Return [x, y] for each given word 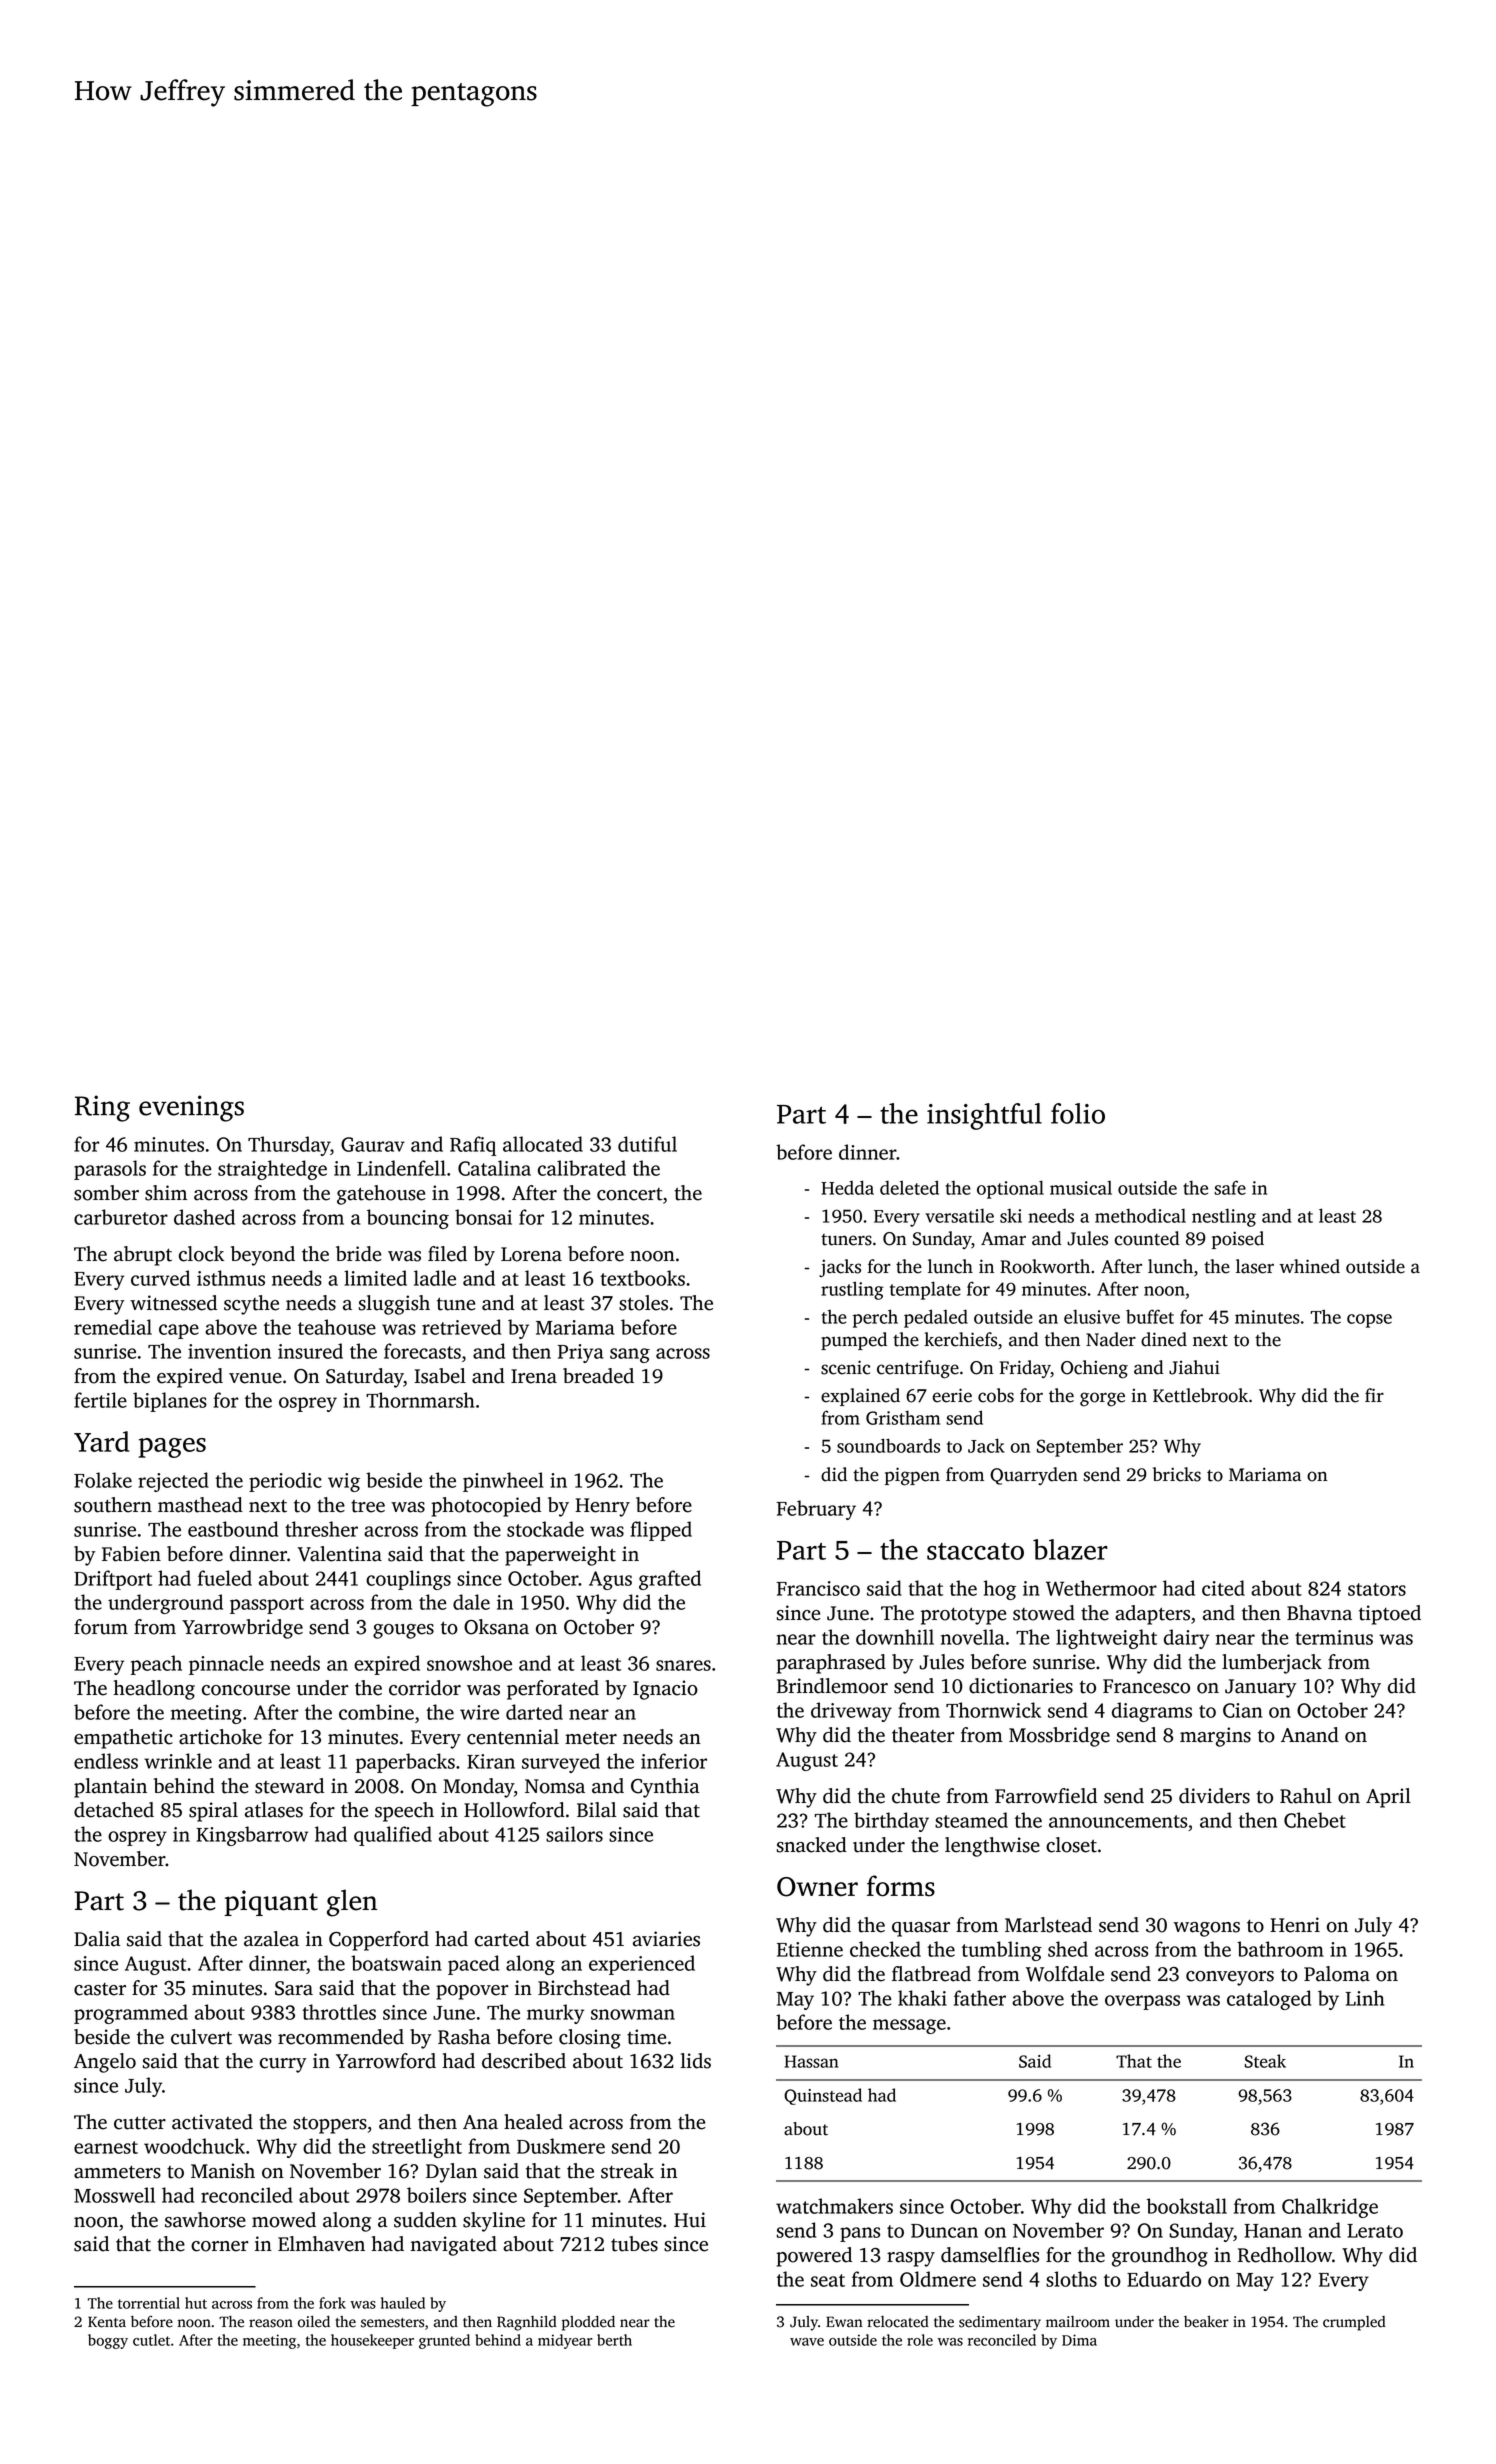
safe [1230, 1187]
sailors [574, 1834]
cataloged [1269, 2000]
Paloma [1337, 1974]
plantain [110, 1788]
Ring [102, 1108]
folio [1078, 1113]
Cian [1242, 1710]
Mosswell [114, 2195]
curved [160, 1278]
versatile [959, 1215]
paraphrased [831, 1664]
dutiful [647, 1144]
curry [283, 2065]
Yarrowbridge [242, 1629]
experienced [642, 1965]
